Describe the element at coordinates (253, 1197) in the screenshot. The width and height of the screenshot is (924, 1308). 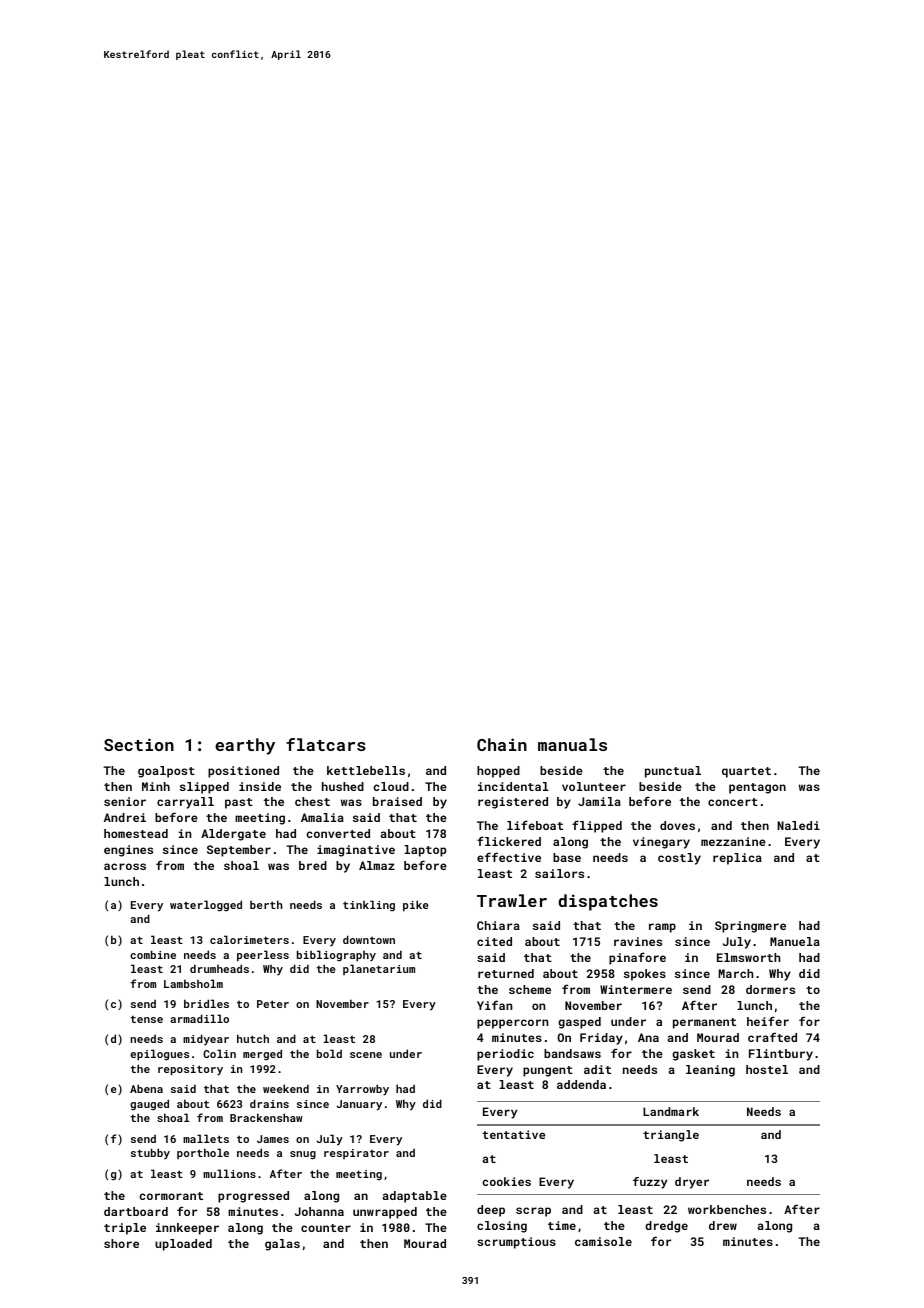
I see `progressed` at that location.
